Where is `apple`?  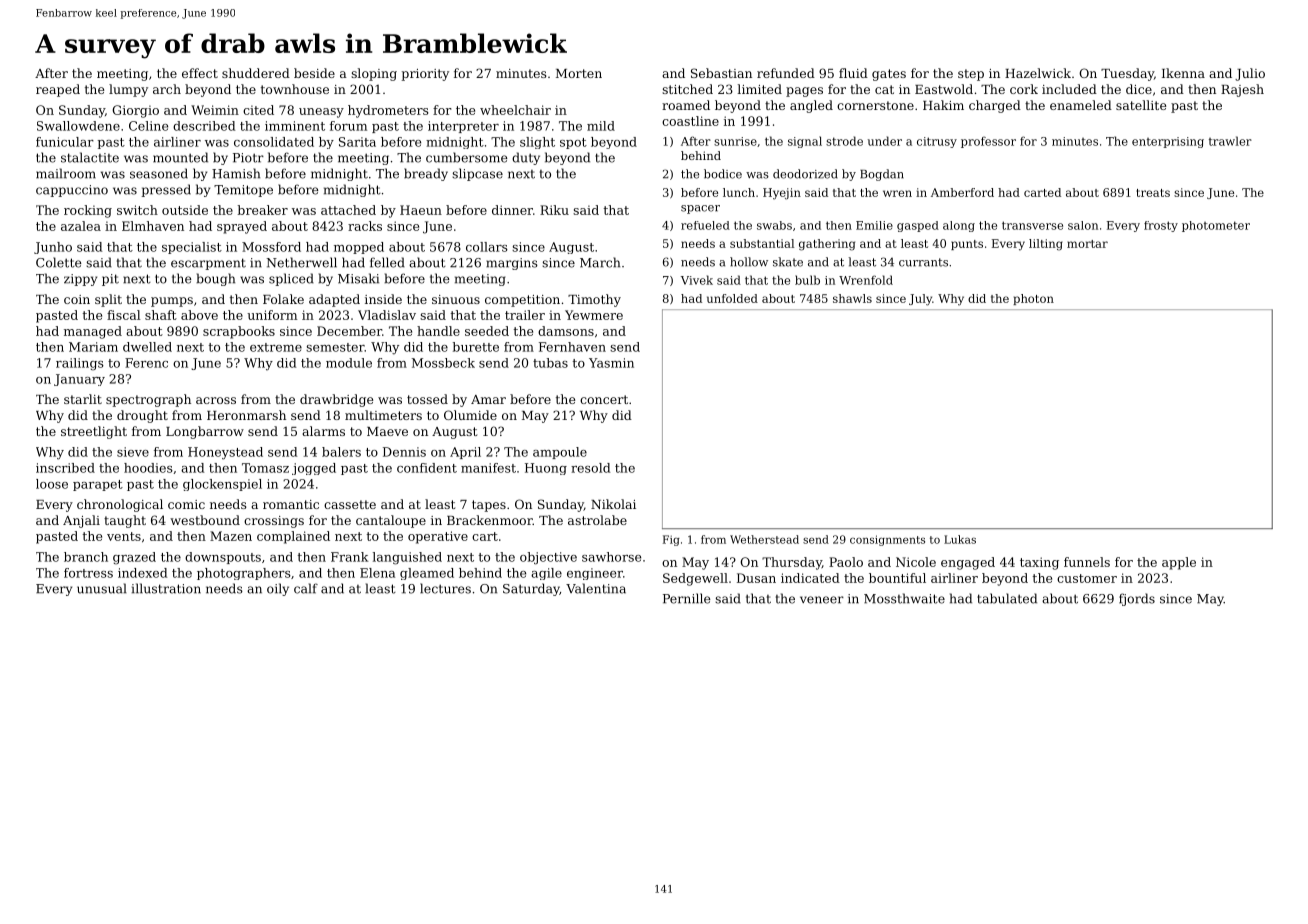 apple is located at coordinates (1179, 563).
